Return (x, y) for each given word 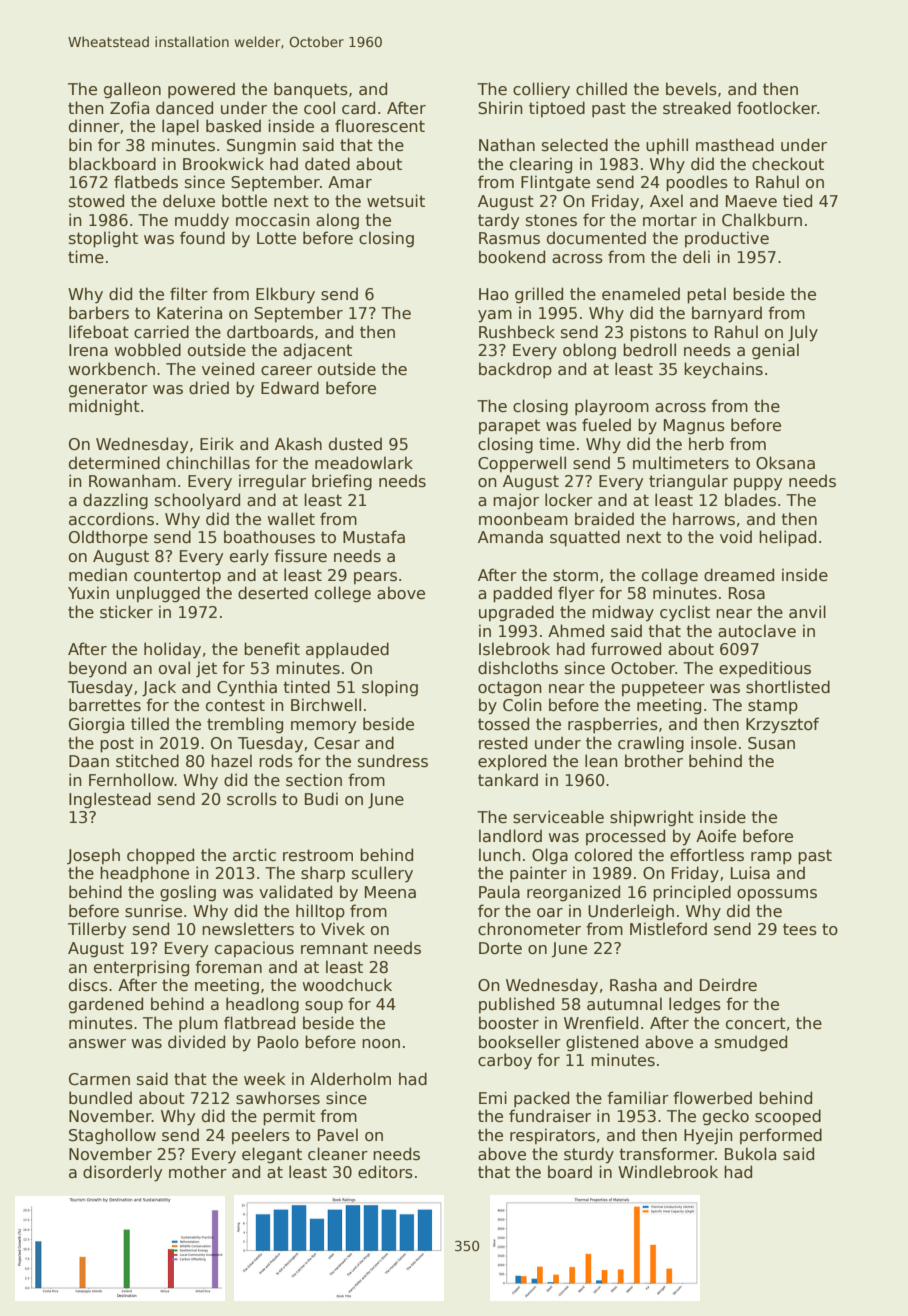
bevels (691, 89)
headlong (262, 1005)
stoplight (103, 239)
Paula (499, 892)
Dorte (500, 948)
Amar (350, 182)
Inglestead (110, 800)
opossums (777, 895)
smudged (751, 1043)
